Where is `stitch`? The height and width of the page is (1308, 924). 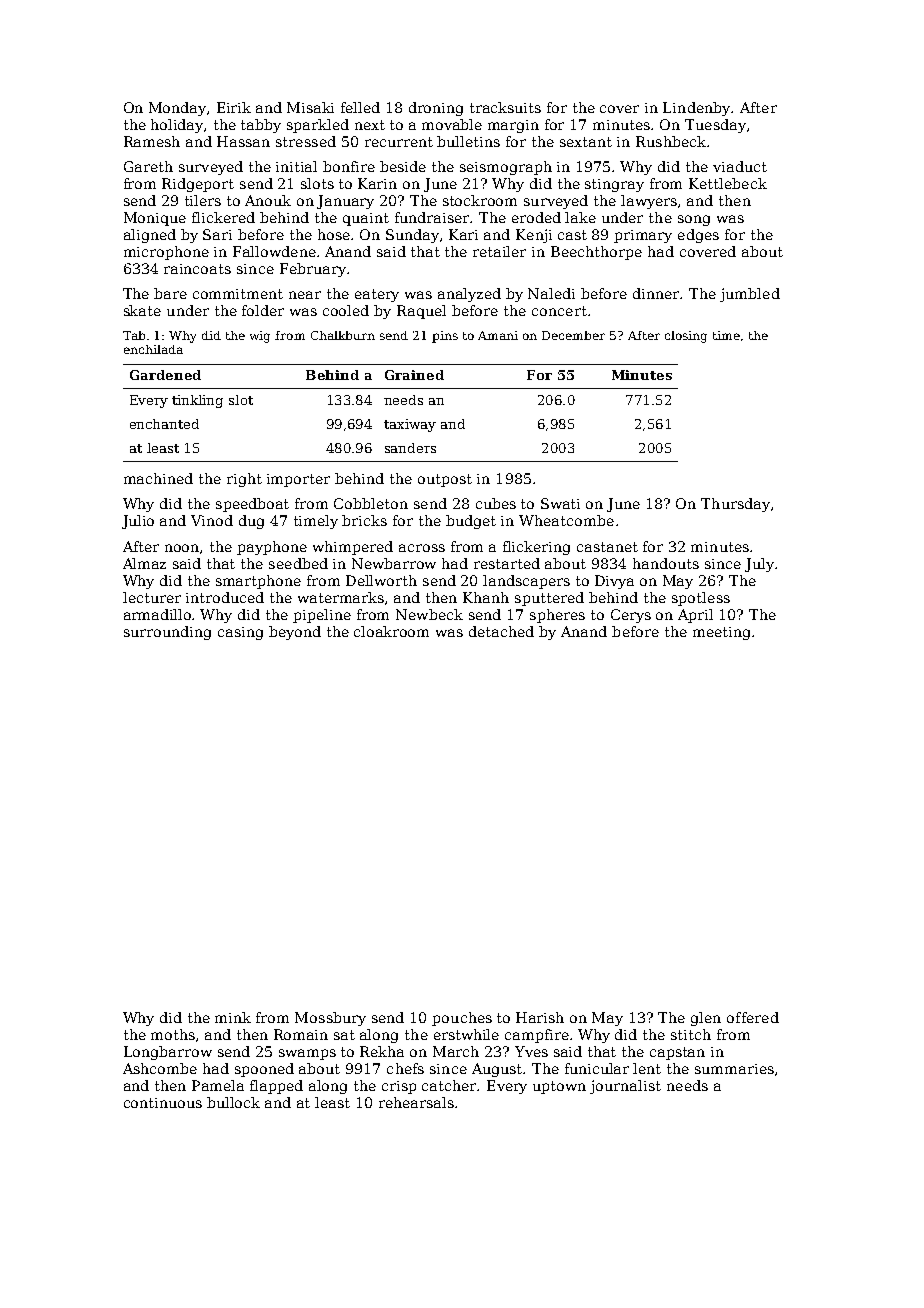 stitch is located at coordinates (691, 1034).
